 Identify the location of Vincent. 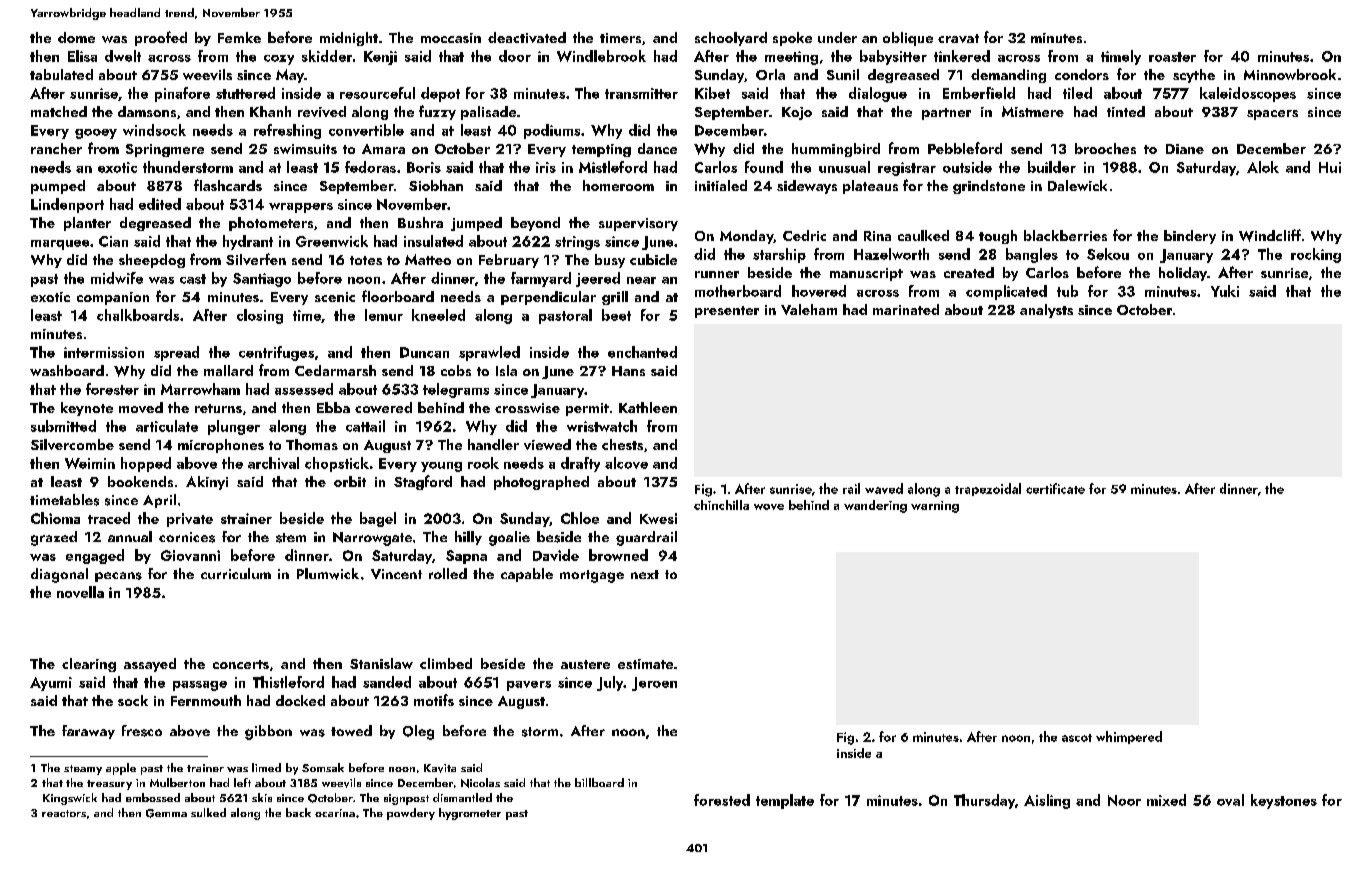
(396, 574).
